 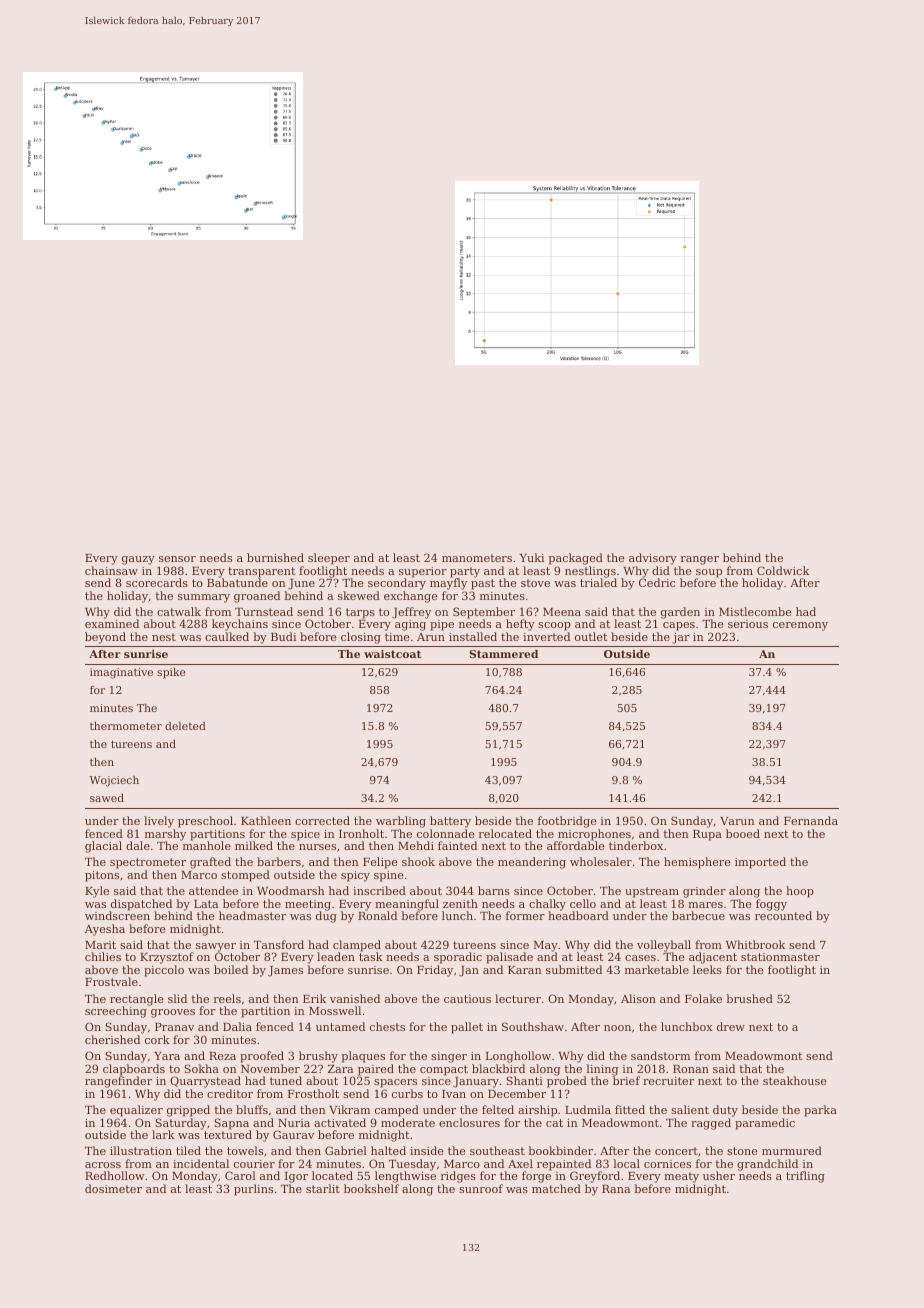 What do you see at coordinates (660, 1055) in the screenshot?
I see `sandstorm` at bounding box center [660, 1055].
